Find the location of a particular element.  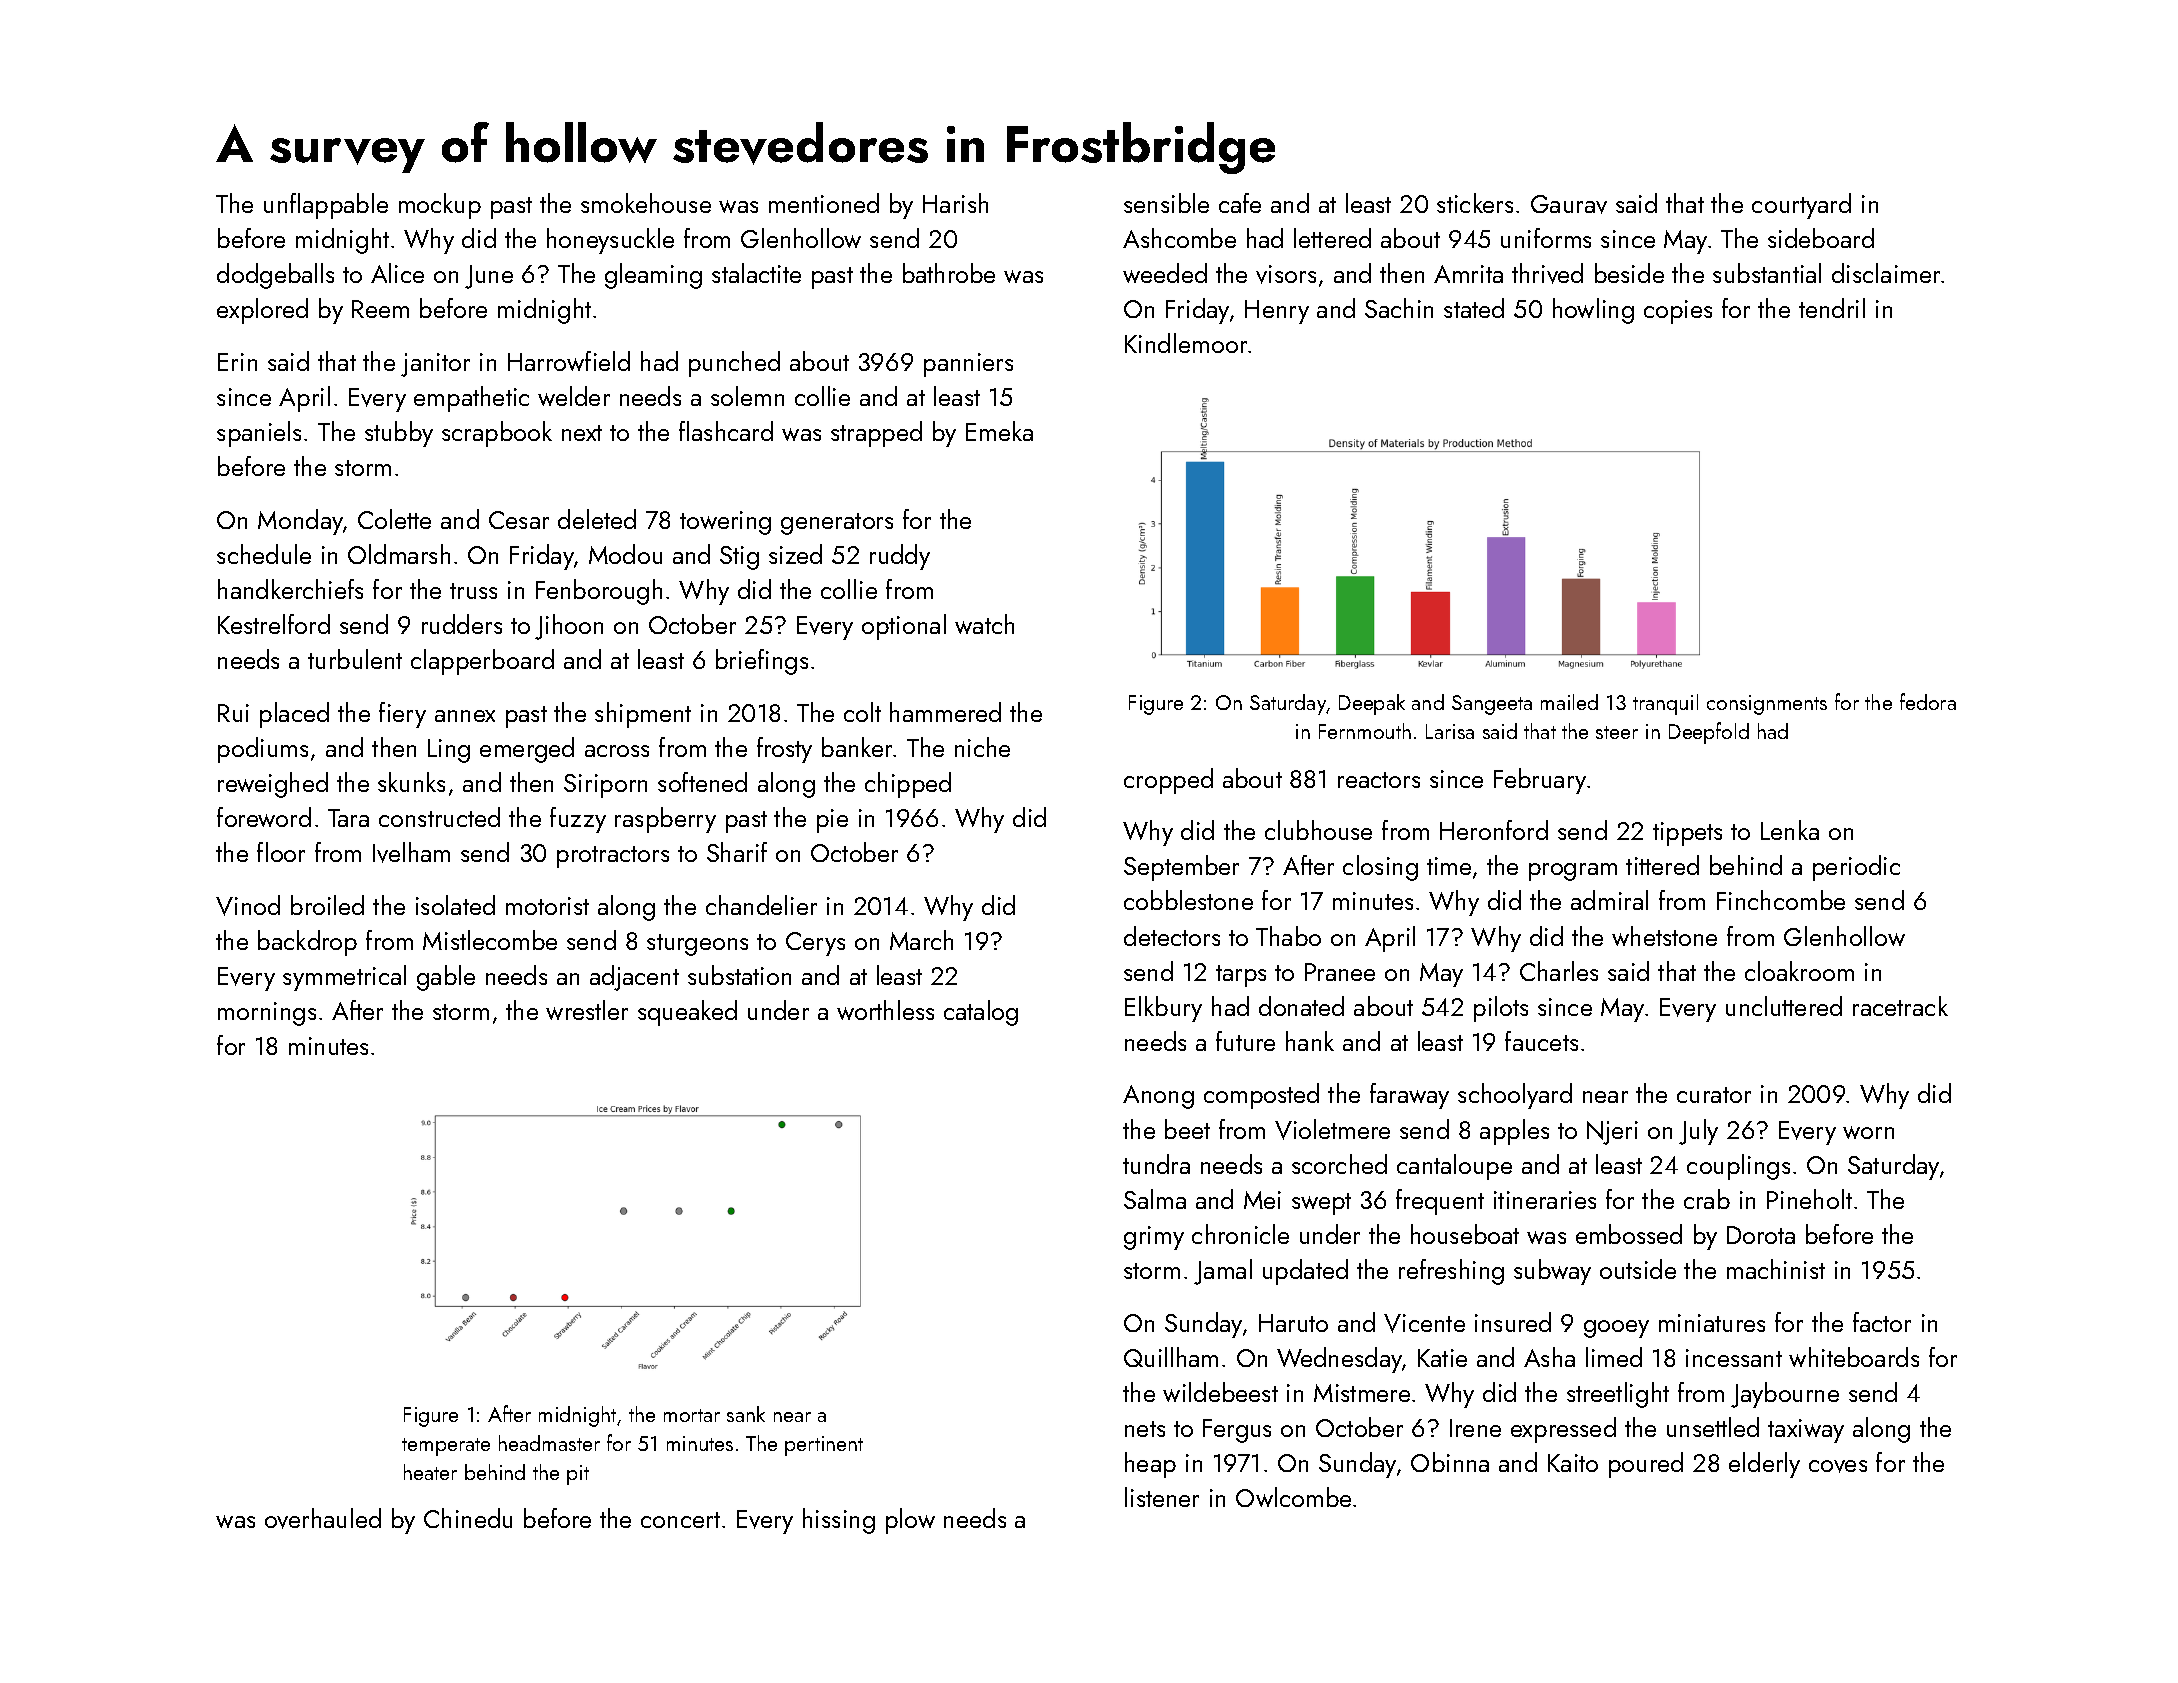

mornings is located at coordinates (267, 1014).
